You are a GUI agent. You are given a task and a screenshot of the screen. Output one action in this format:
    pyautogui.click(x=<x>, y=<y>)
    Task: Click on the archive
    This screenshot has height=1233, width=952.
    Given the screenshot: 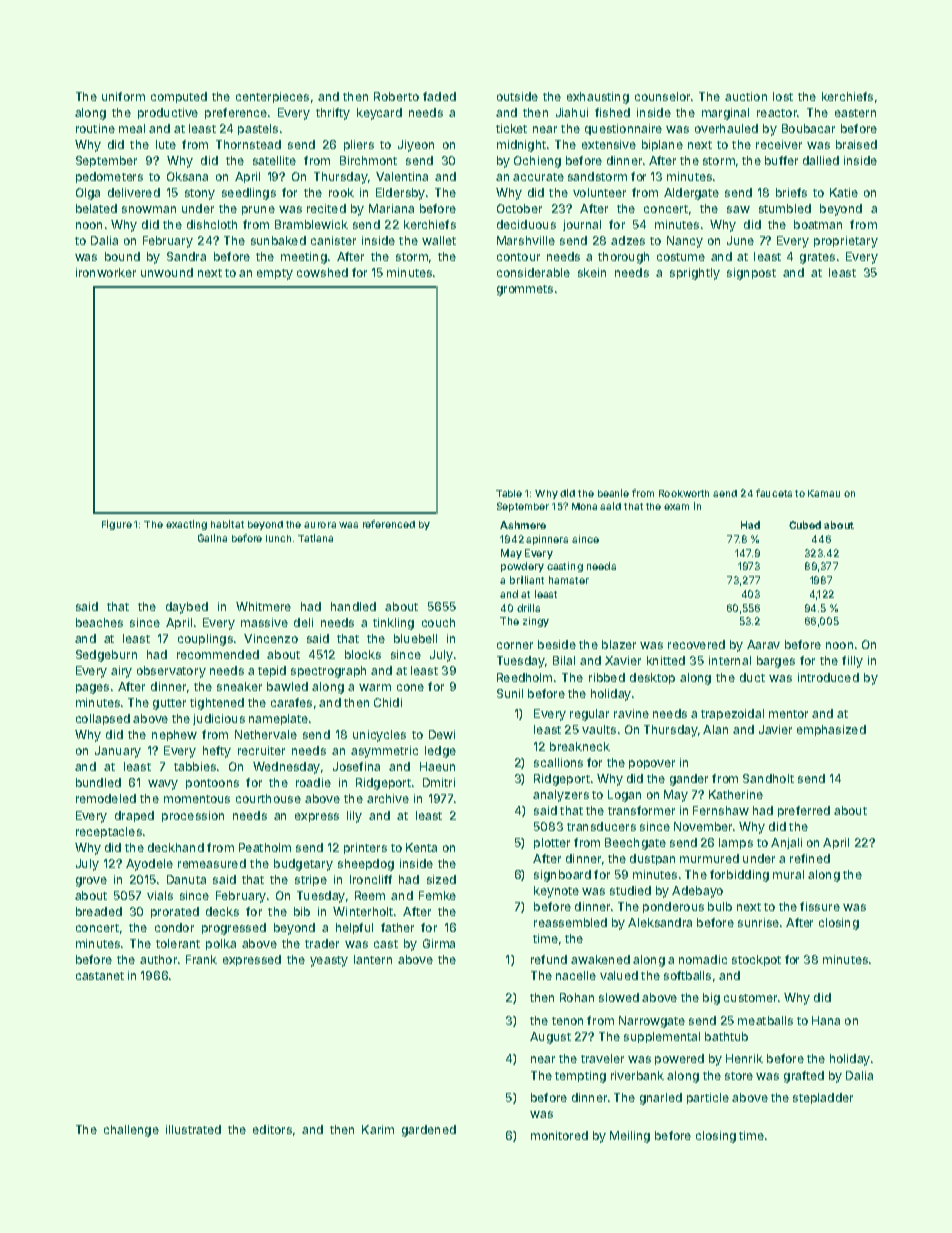 What is the action you would take?
    pyautogui.click(x=388, y=798)
